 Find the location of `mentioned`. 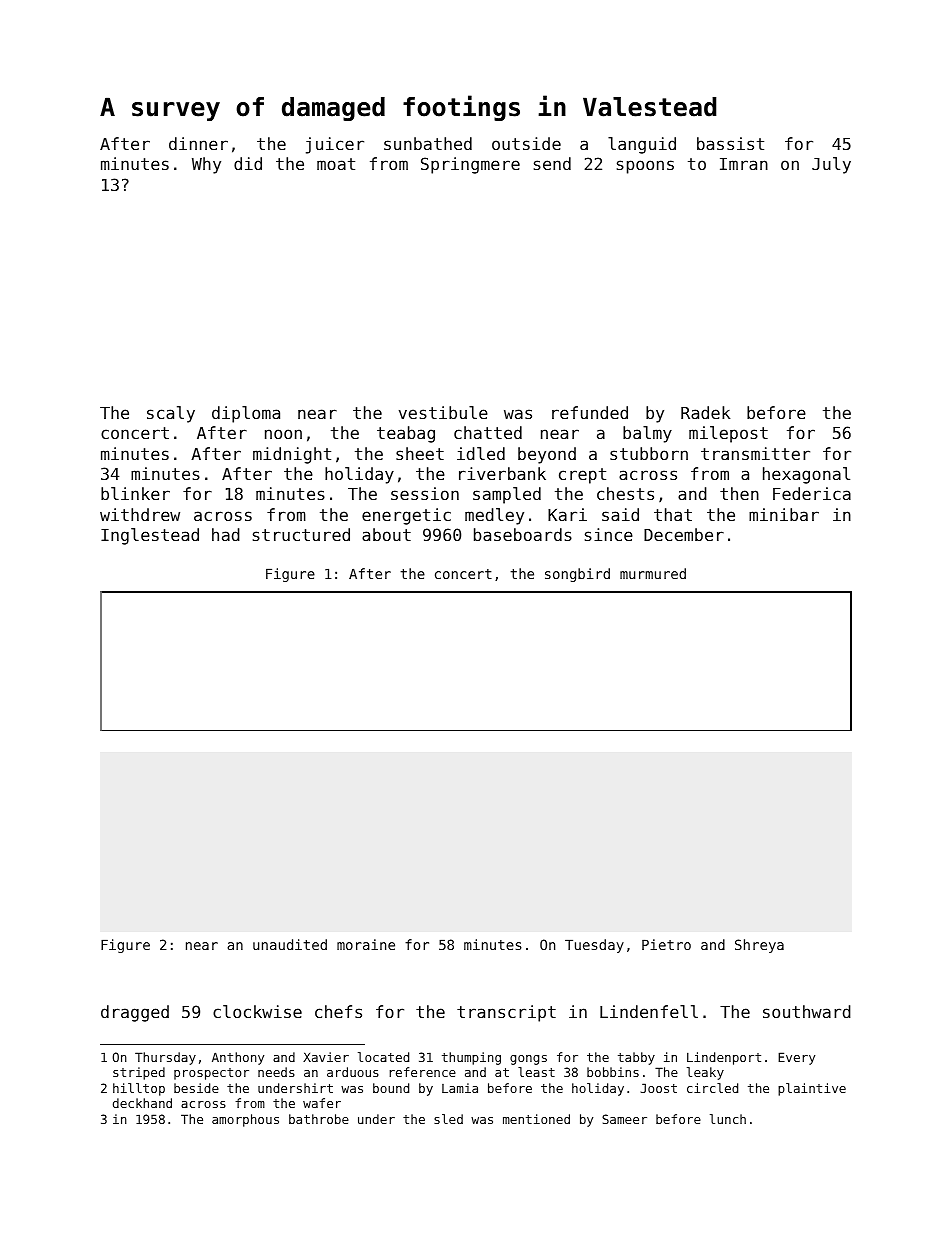

mentioned is located at coordinates (536, 1119).
